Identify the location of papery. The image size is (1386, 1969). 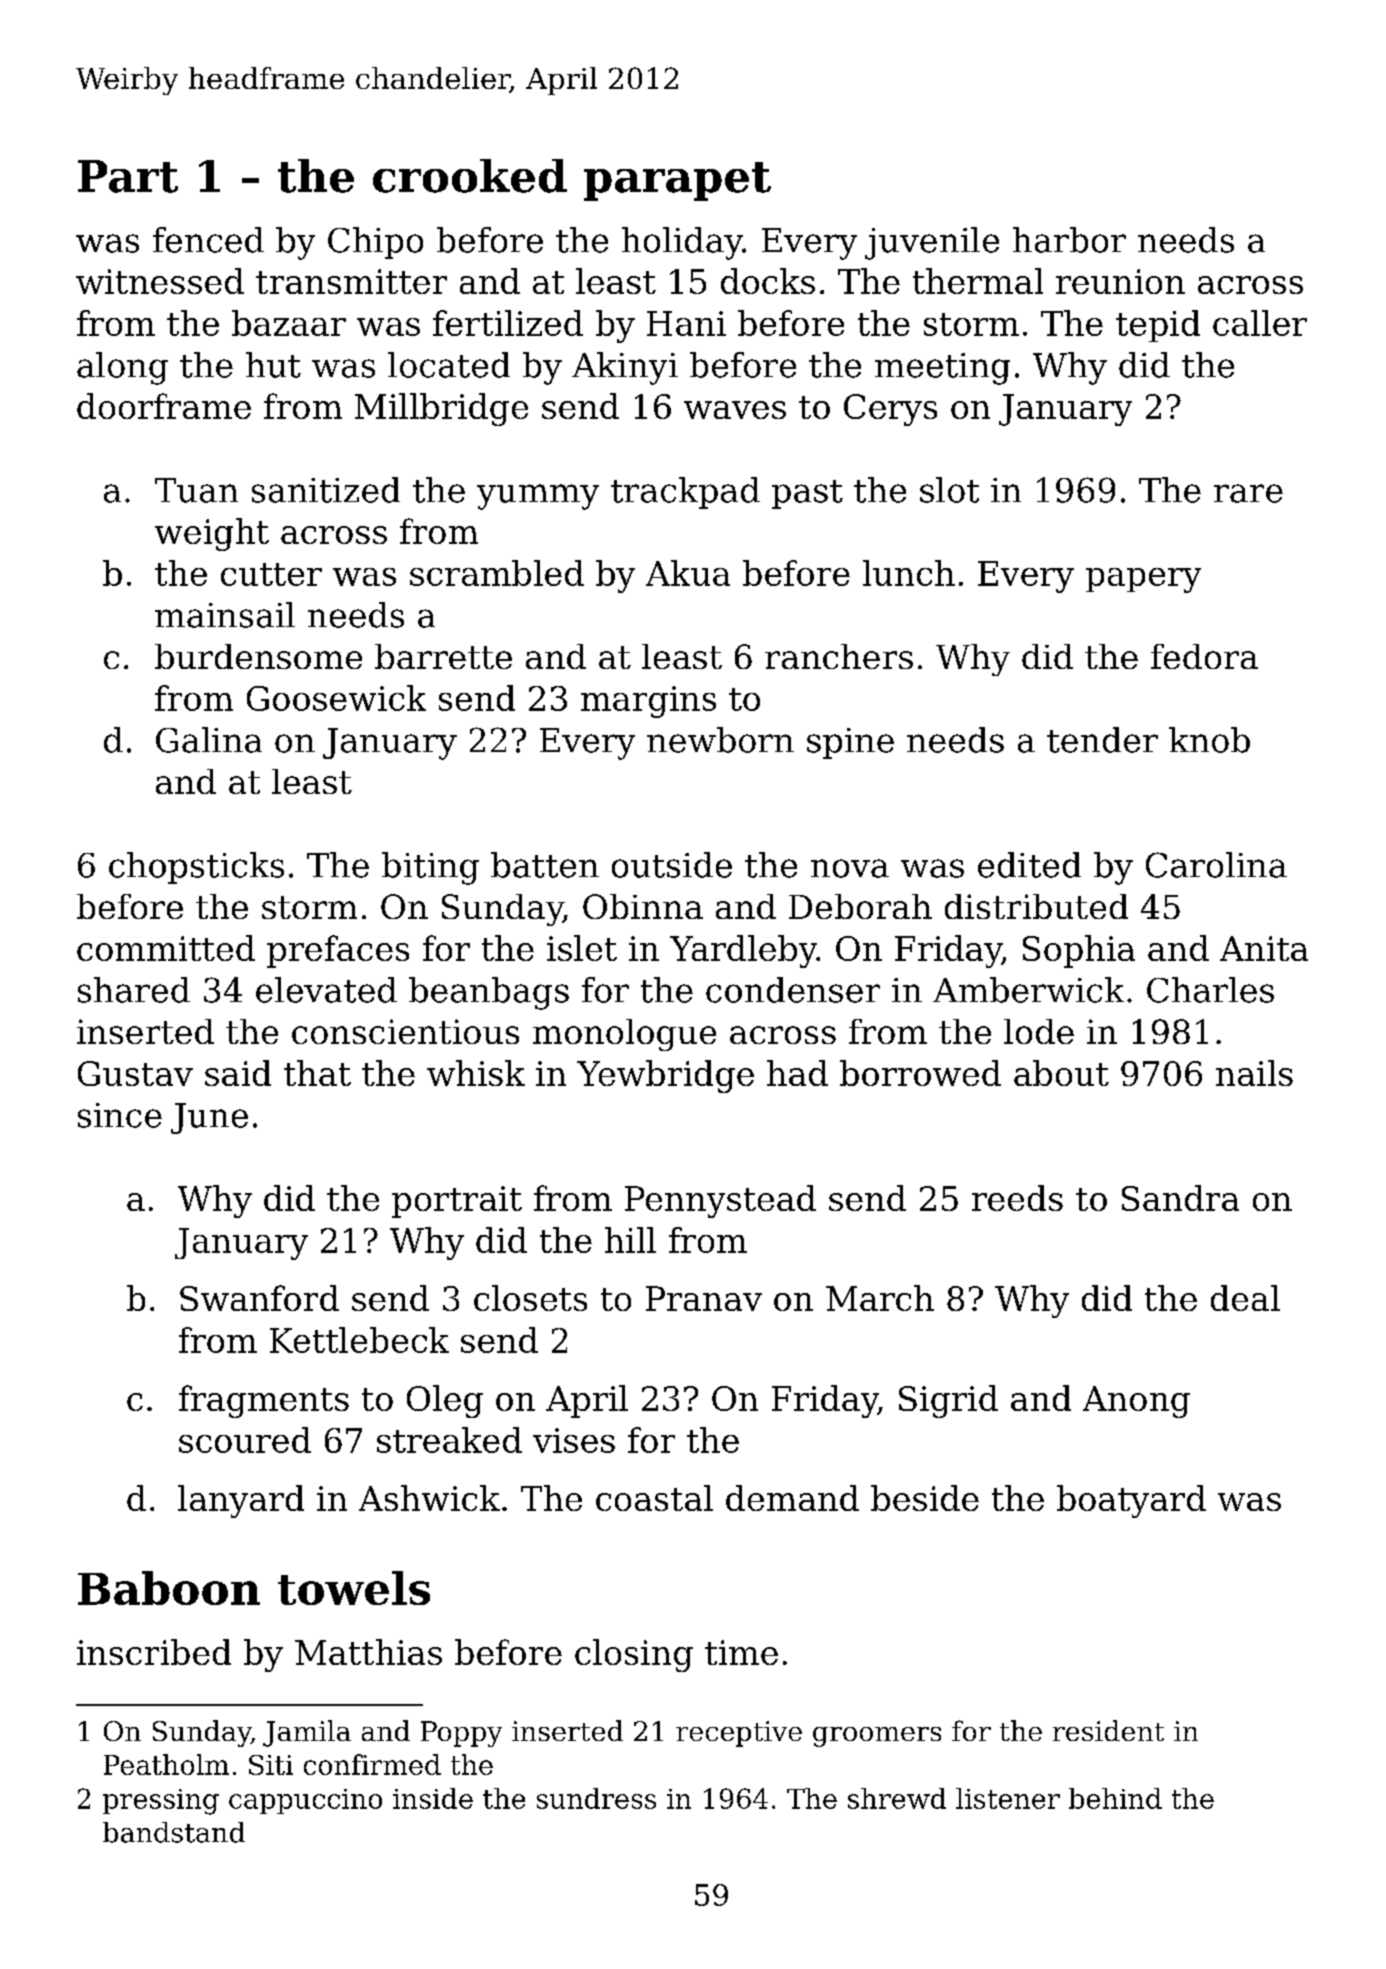
(1143, 580).
